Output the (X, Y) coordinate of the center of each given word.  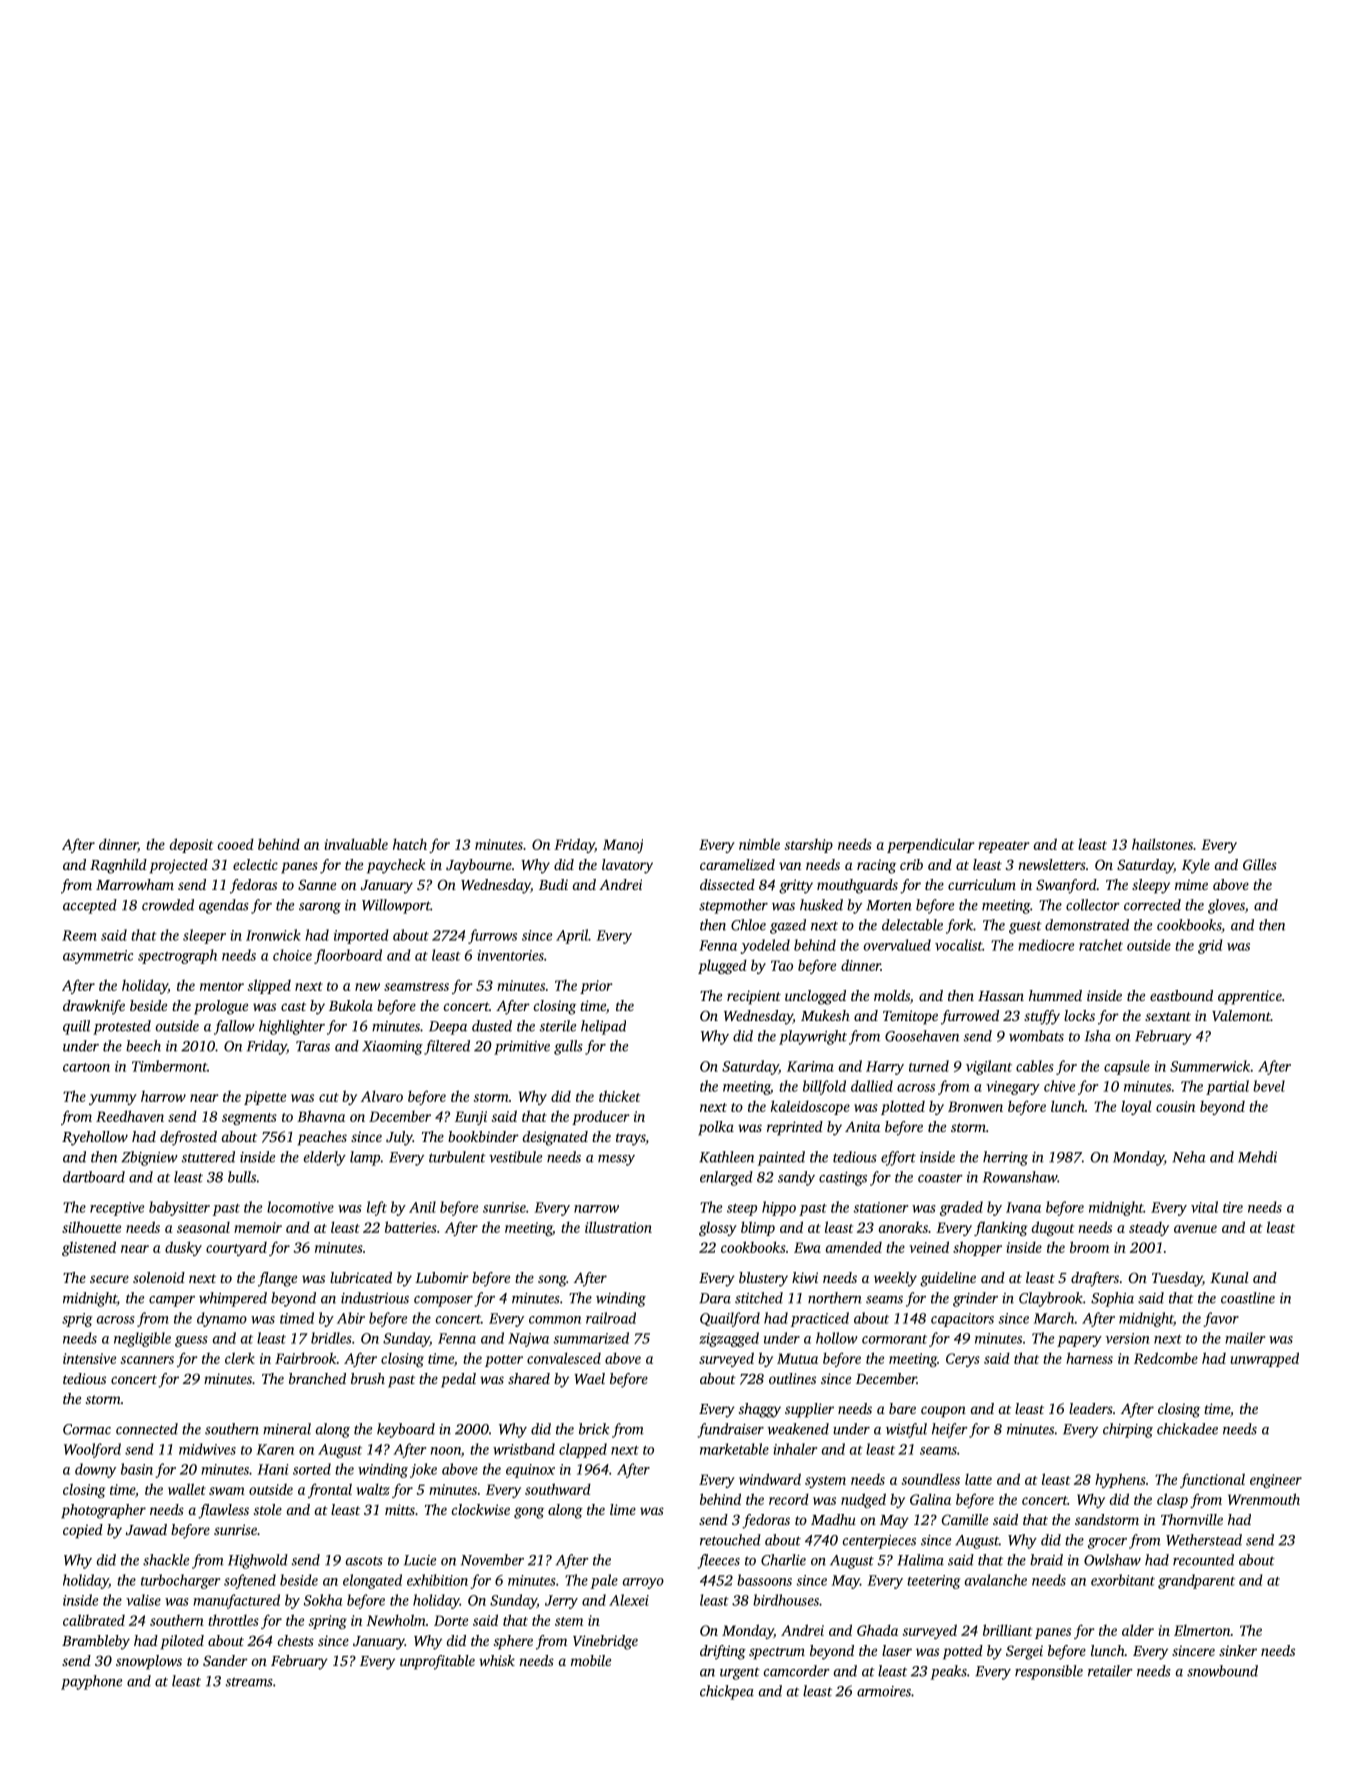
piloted (182, 1642)
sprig (77, 1320)
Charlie (783, 1560)
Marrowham (135, 884)
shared (529, 1378)
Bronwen (975, 1106)
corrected (1152, 905)
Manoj (623, 846)
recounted (1203, 1560)
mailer (1245, 1338)
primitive (522, 1048)
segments (249, 1119)
